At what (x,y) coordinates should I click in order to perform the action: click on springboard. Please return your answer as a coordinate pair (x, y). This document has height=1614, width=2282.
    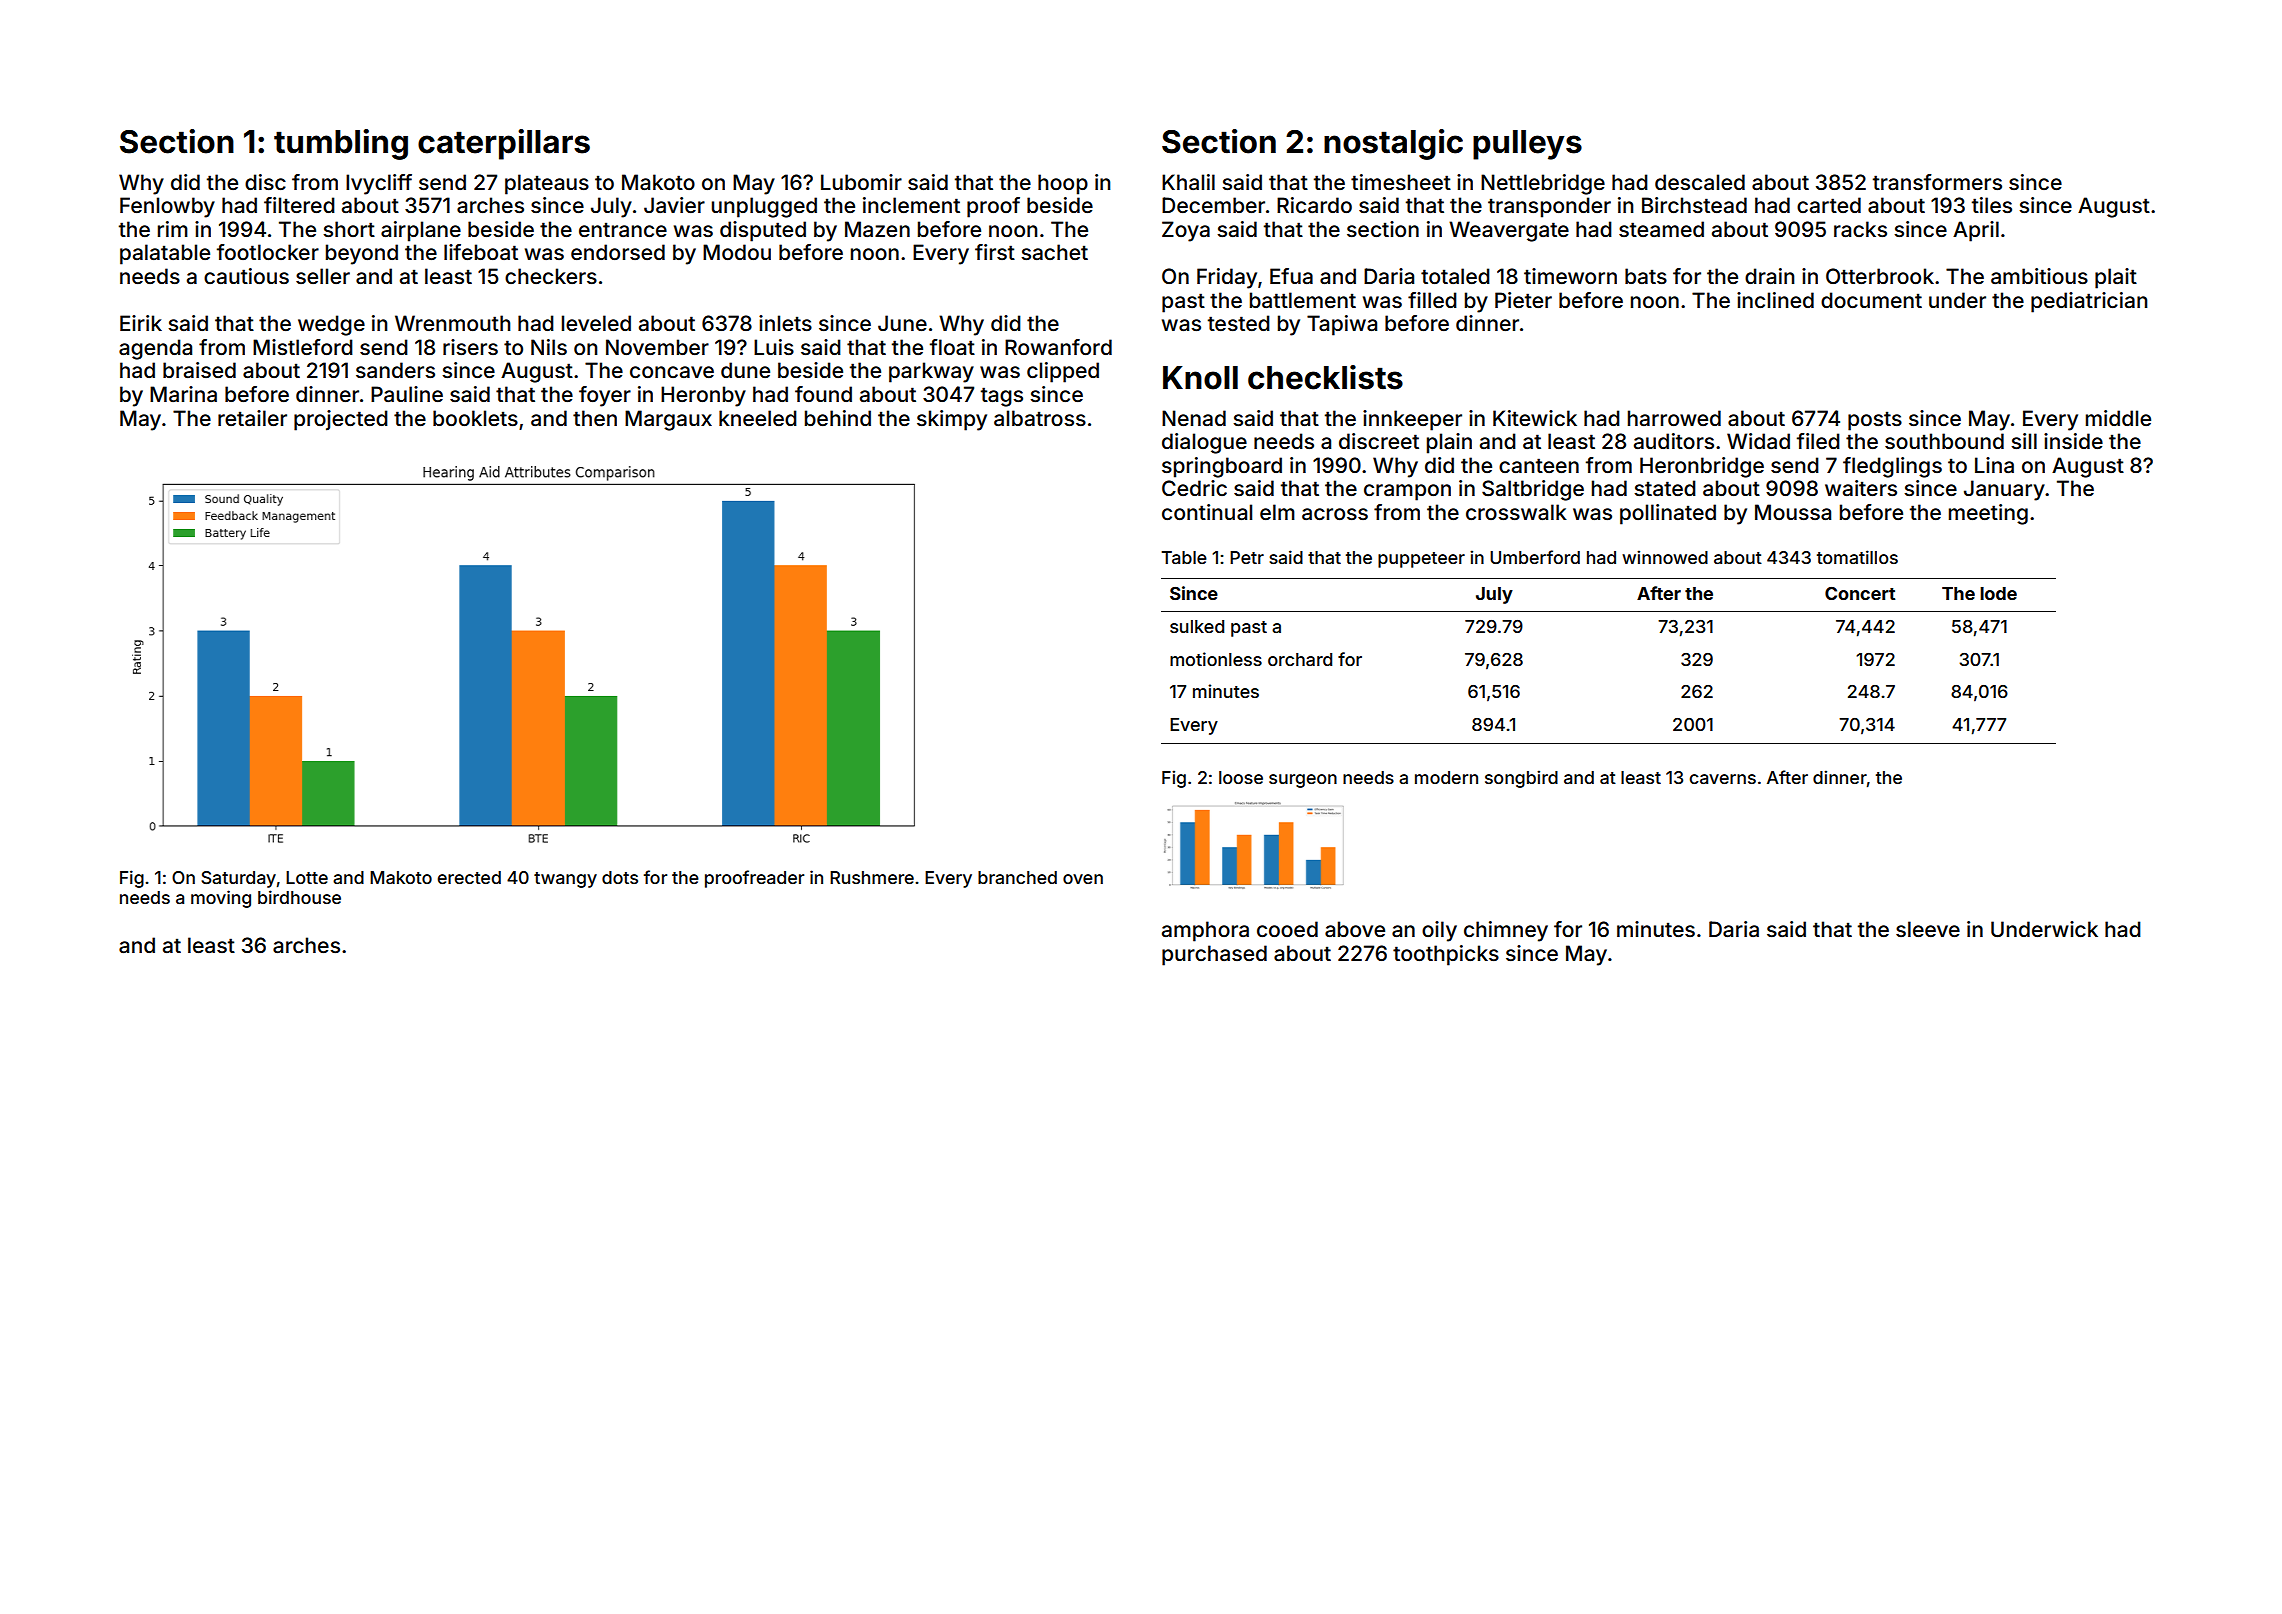
    Looking at the image, I should click on (1222, 467).
